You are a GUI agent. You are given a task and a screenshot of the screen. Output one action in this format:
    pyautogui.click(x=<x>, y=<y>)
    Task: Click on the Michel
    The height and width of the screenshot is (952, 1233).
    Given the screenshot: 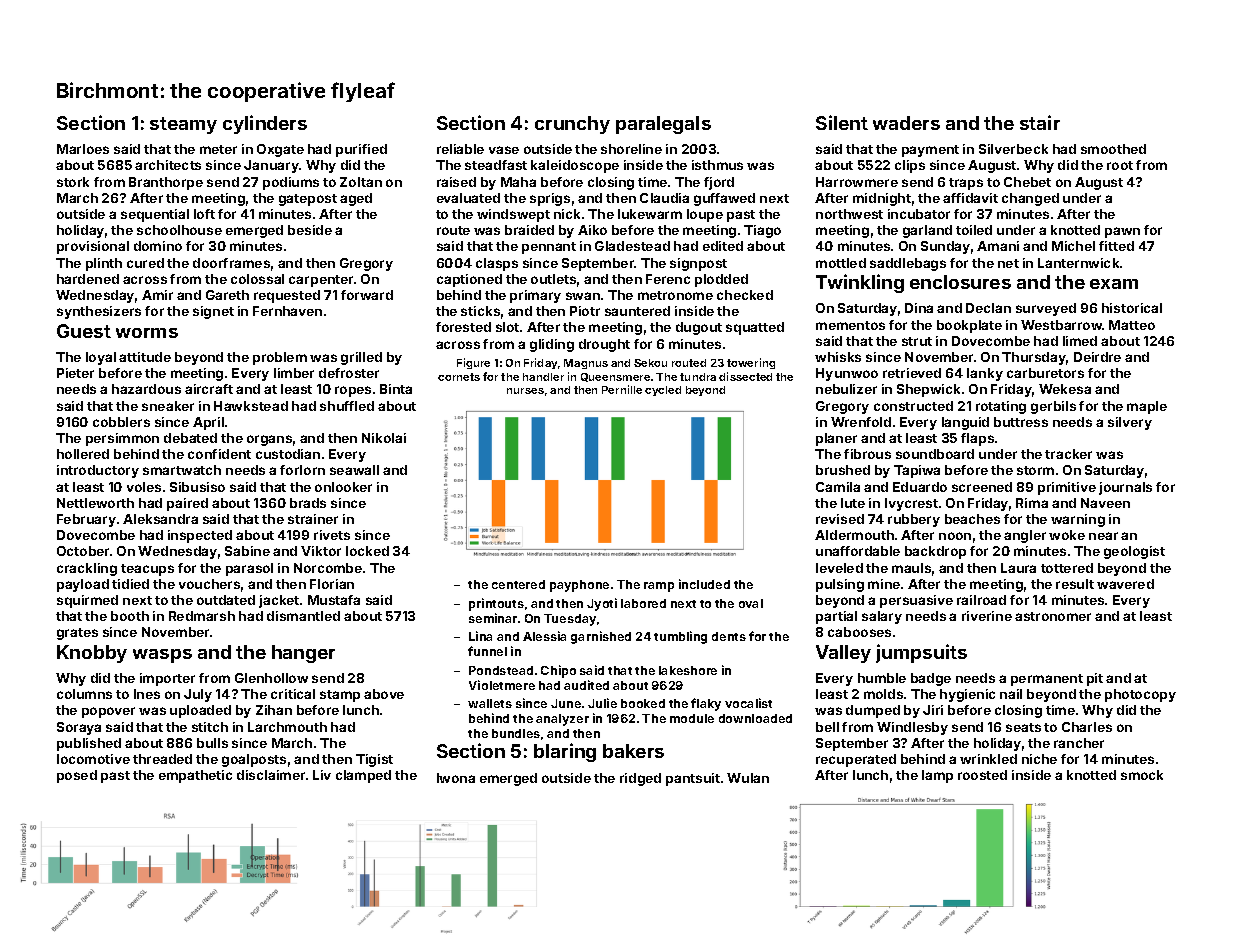 What is the action you would take?
    pyautogui.click(x=1073, y=246)
